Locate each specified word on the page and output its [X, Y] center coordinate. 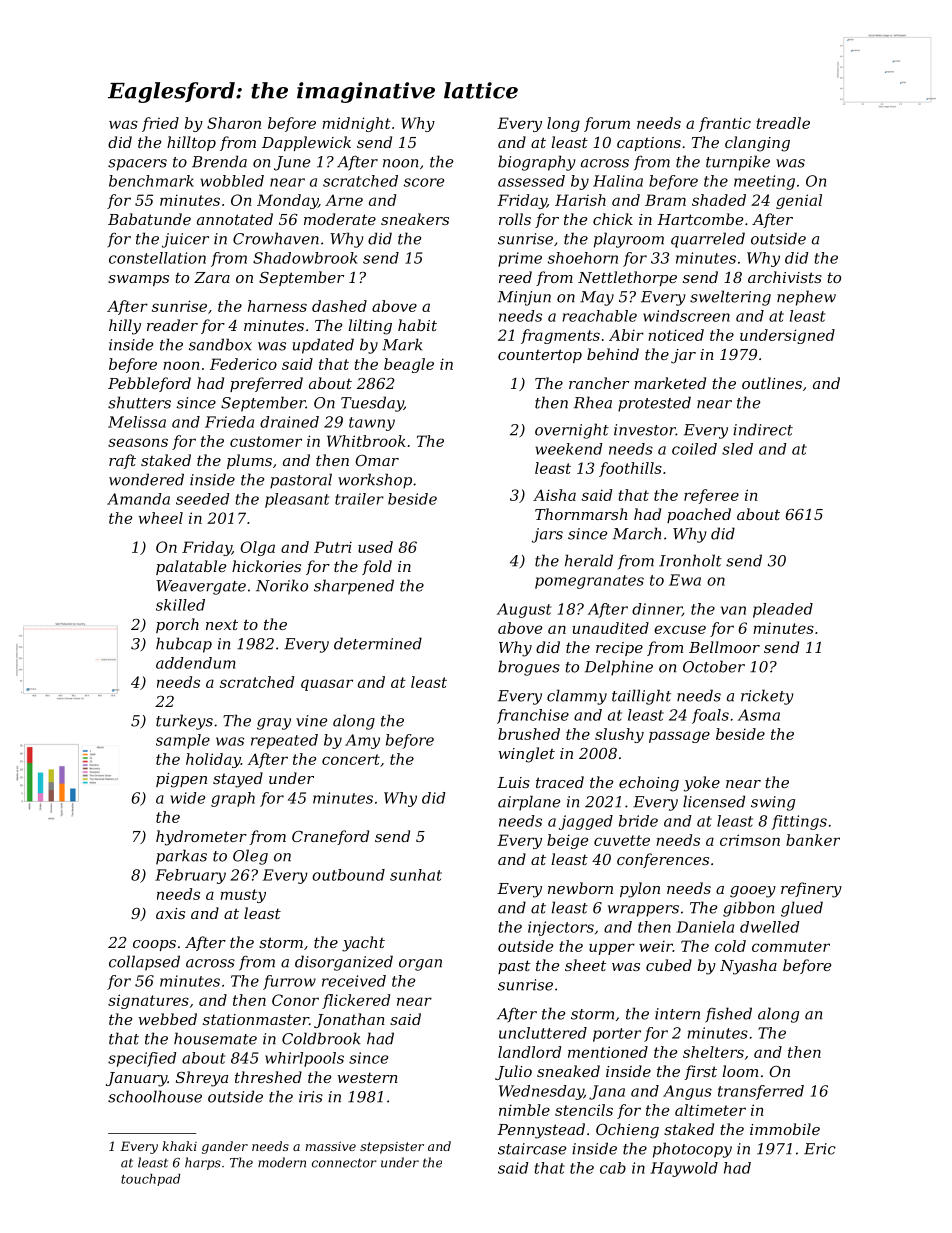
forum [607, 124]
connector [344, 1163]
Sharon [234, 123]
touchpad [151, 1180]
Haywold [684, 1169]
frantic [725, 124]
